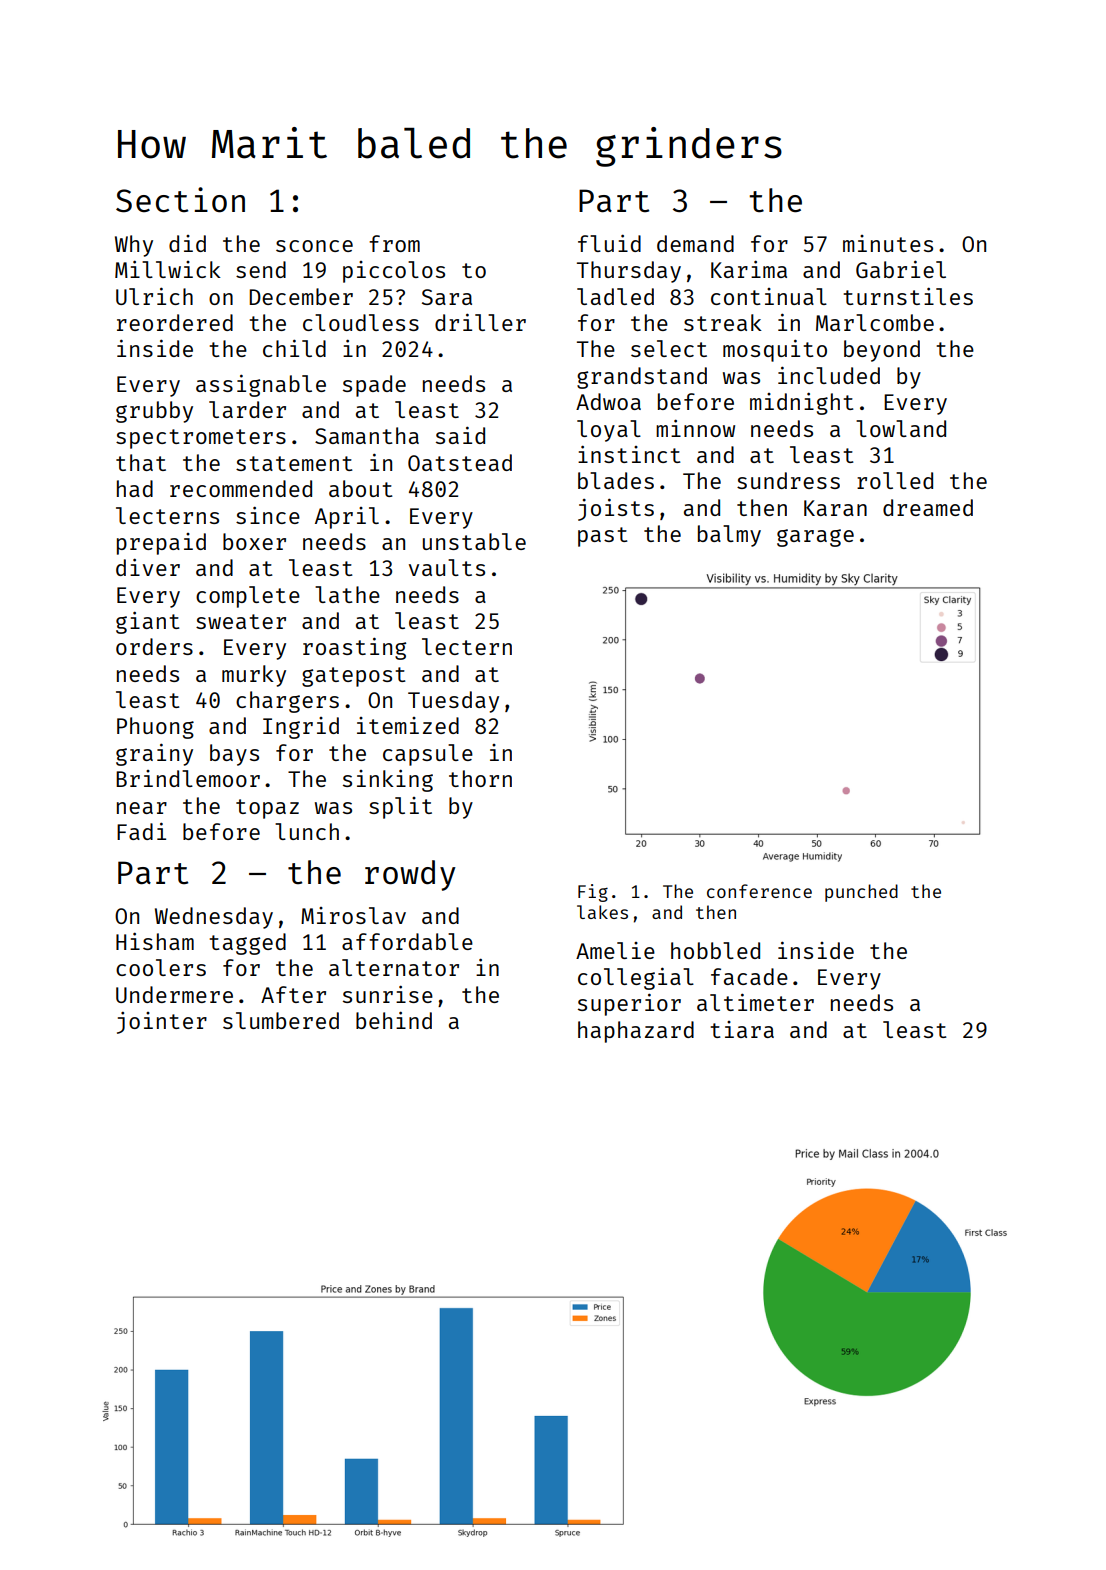  I want to click on balmy, so click(729, 536).
